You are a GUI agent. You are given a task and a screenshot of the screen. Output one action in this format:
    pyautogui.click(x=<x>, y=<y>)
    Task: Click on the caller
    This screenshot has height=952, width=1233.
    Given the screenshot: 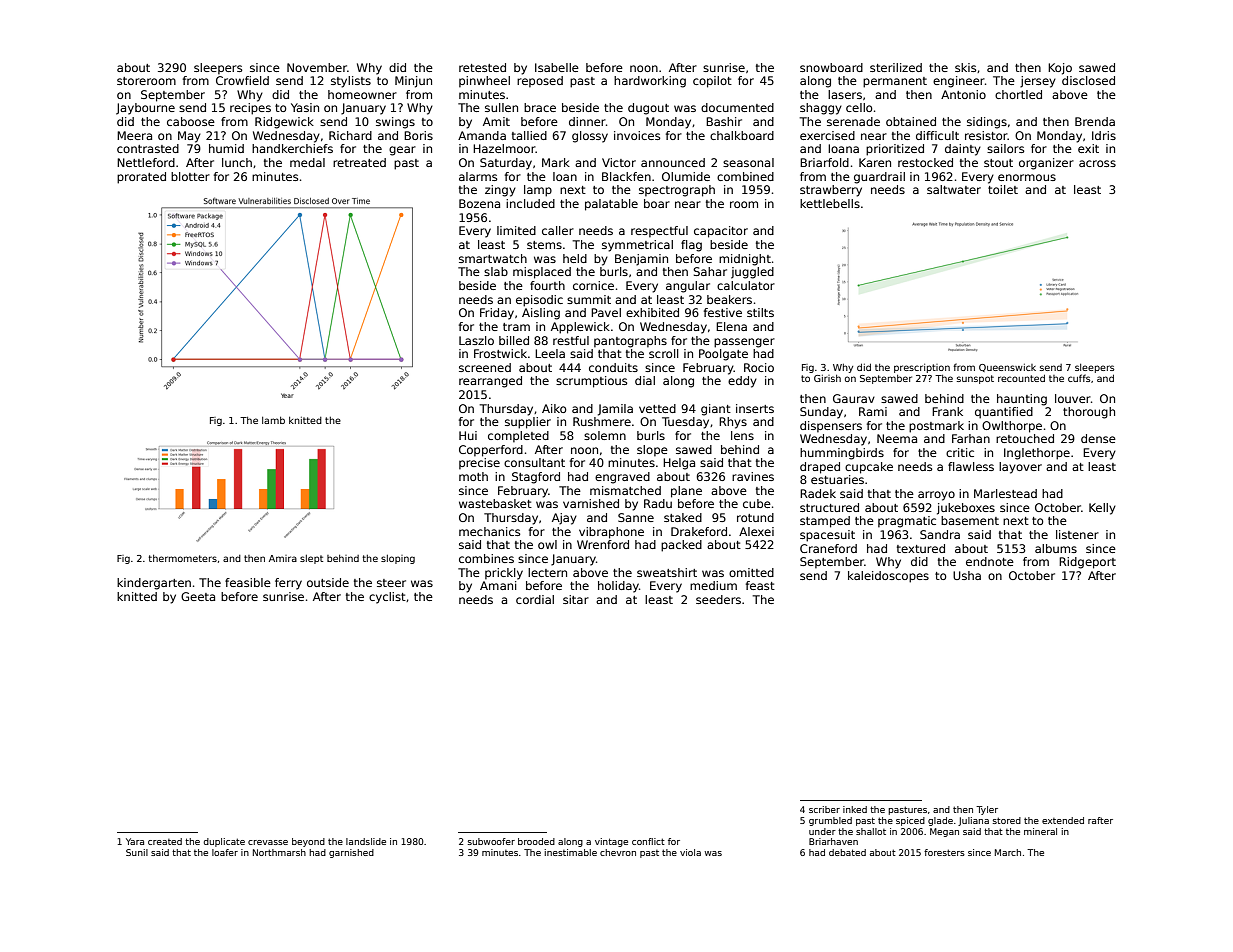 What is the action you would take?
    pyautogui.click(x=558, y=230)
